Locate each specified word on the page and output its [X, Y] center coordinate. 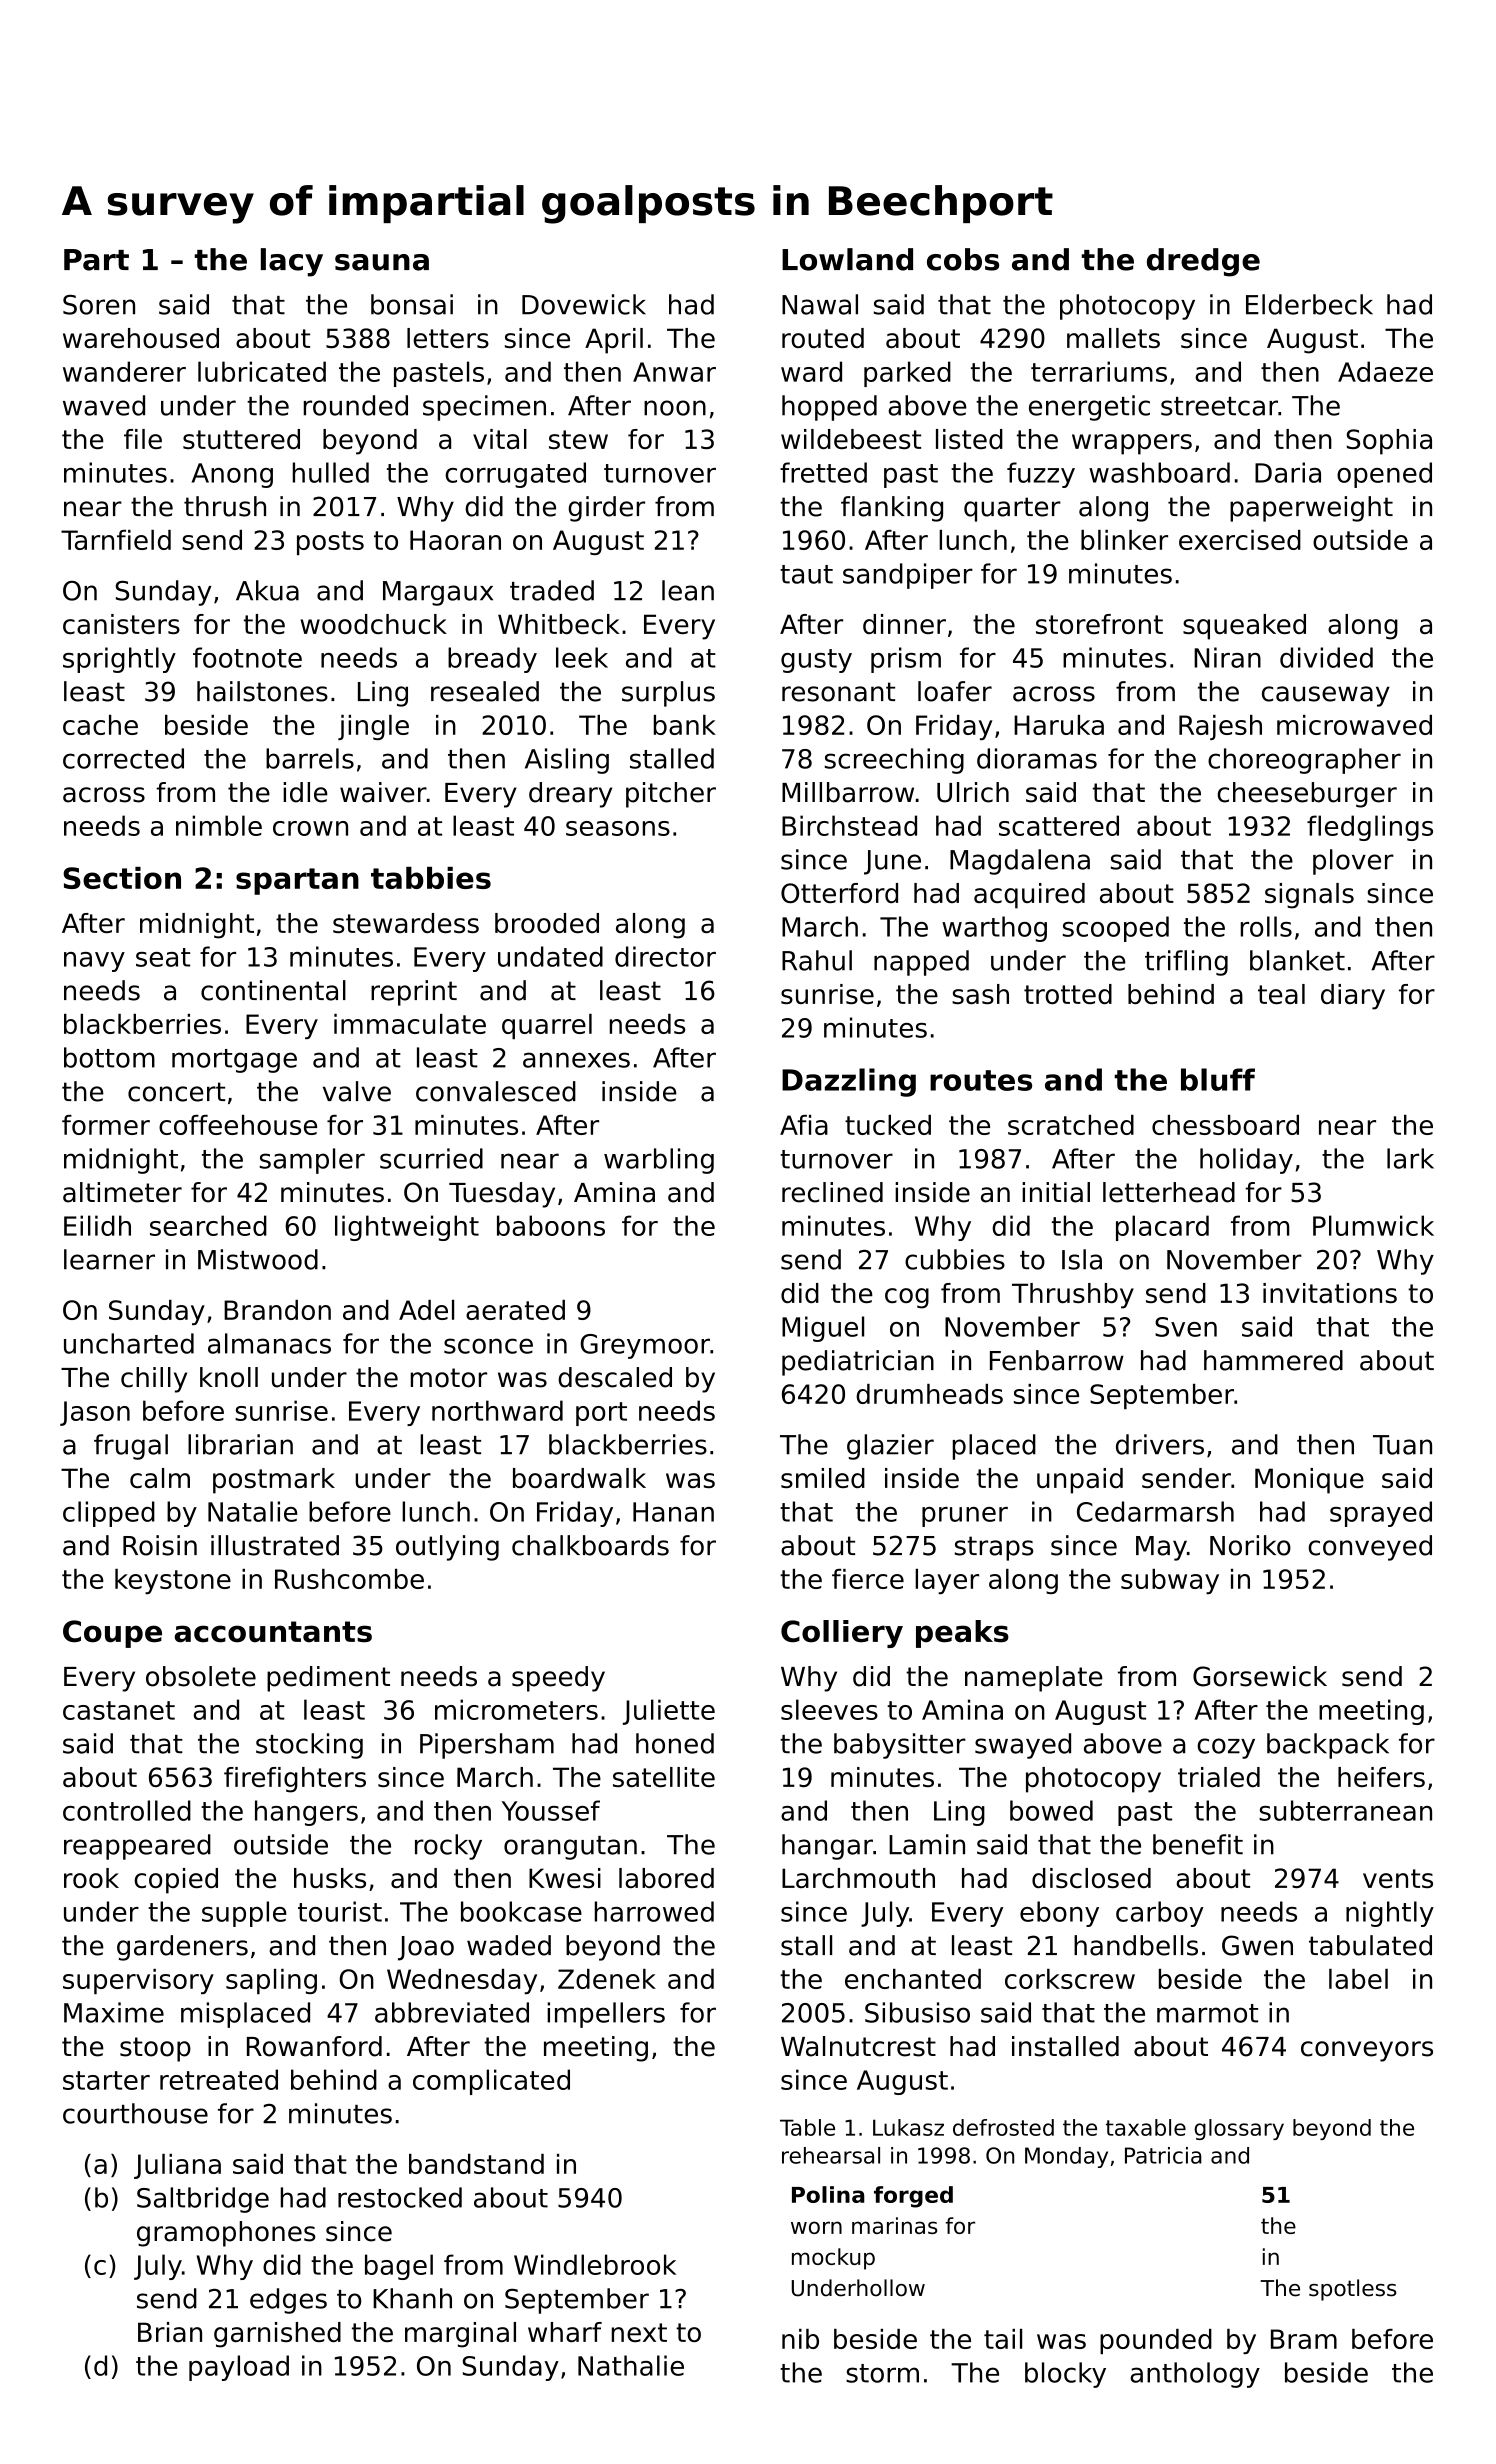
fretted [823, 472]
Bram [1304, 2339]
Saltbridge [203, 2200]
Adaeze [1385, 371]
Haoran [455, 540]
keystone [173, 1581]
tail [1003, 2339]
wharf [565, 2332]
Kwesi [565, 1878]
